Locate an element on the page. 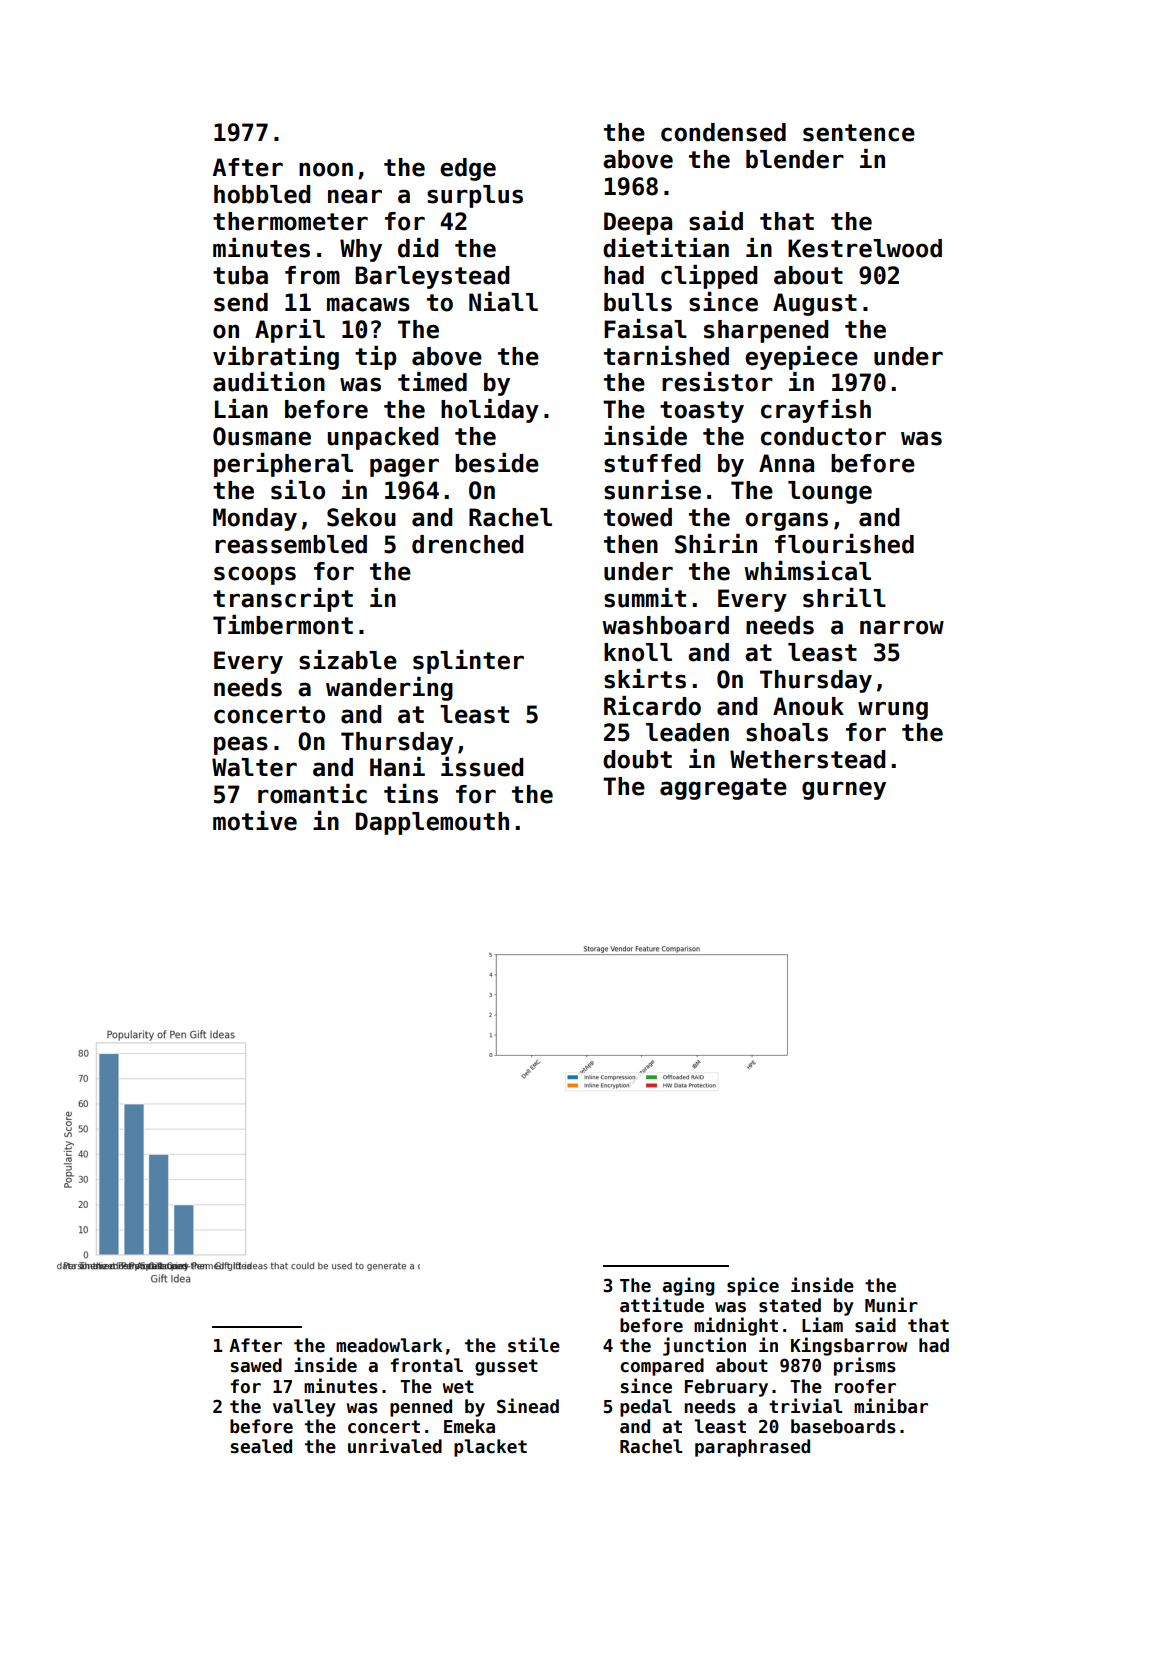 This page has height=1654, width=1165. aggregate is located at coordinates (723, 789).
